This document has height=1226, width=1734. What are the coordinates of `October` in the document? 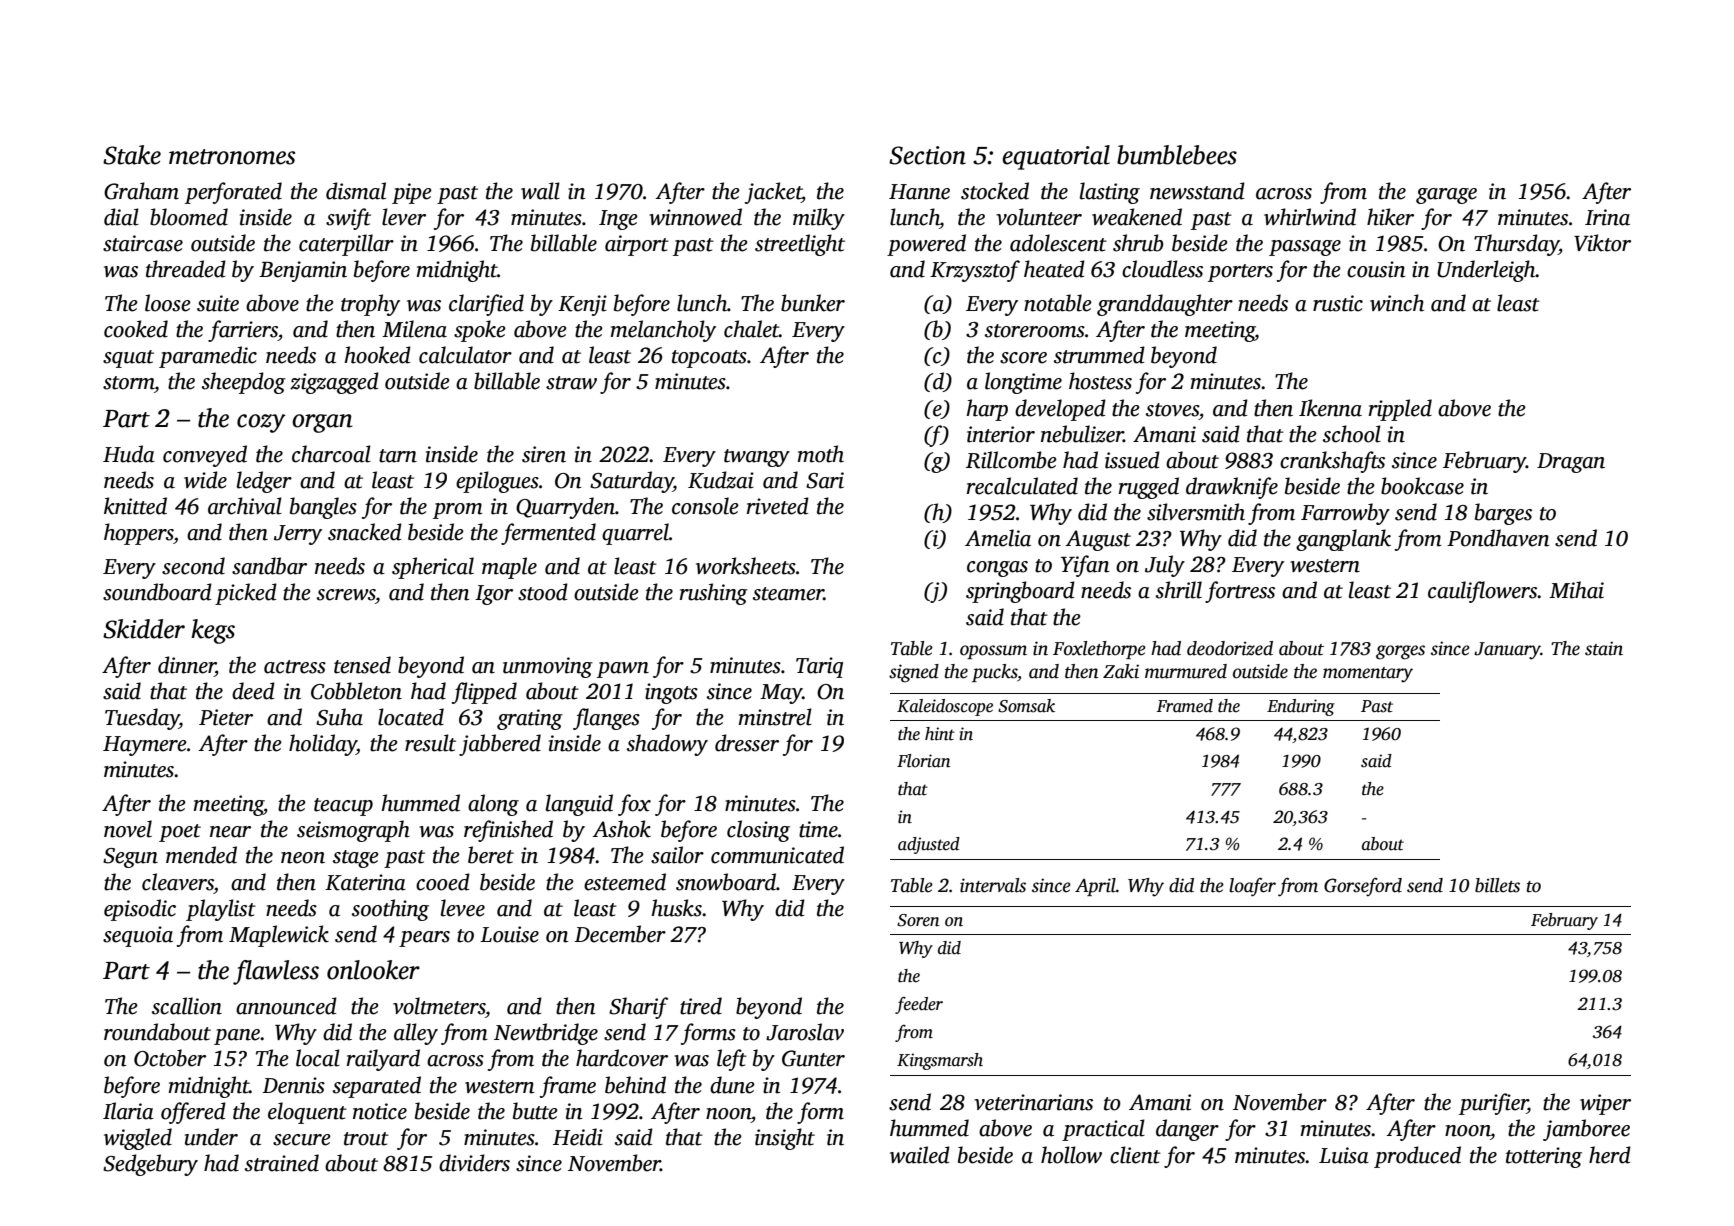 It's located at (170, 1058).
